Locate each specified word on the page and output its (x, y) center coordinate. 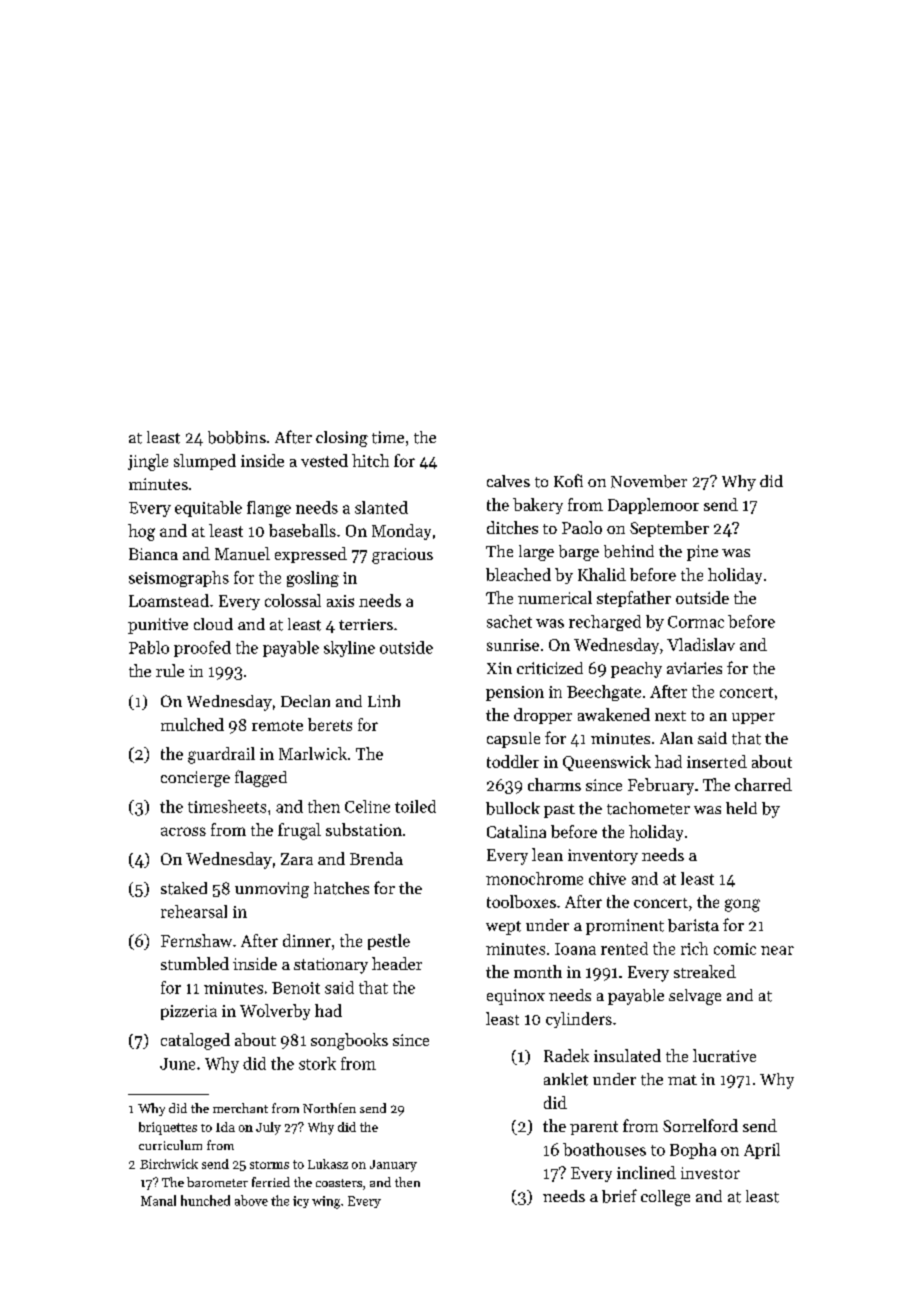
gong (742, 905)
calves (508, 481)
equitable (208, 509)
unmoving (272, 890)
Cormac (696, 622)
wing (326, 1202)
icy (301, 1202)
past (559, 811)
